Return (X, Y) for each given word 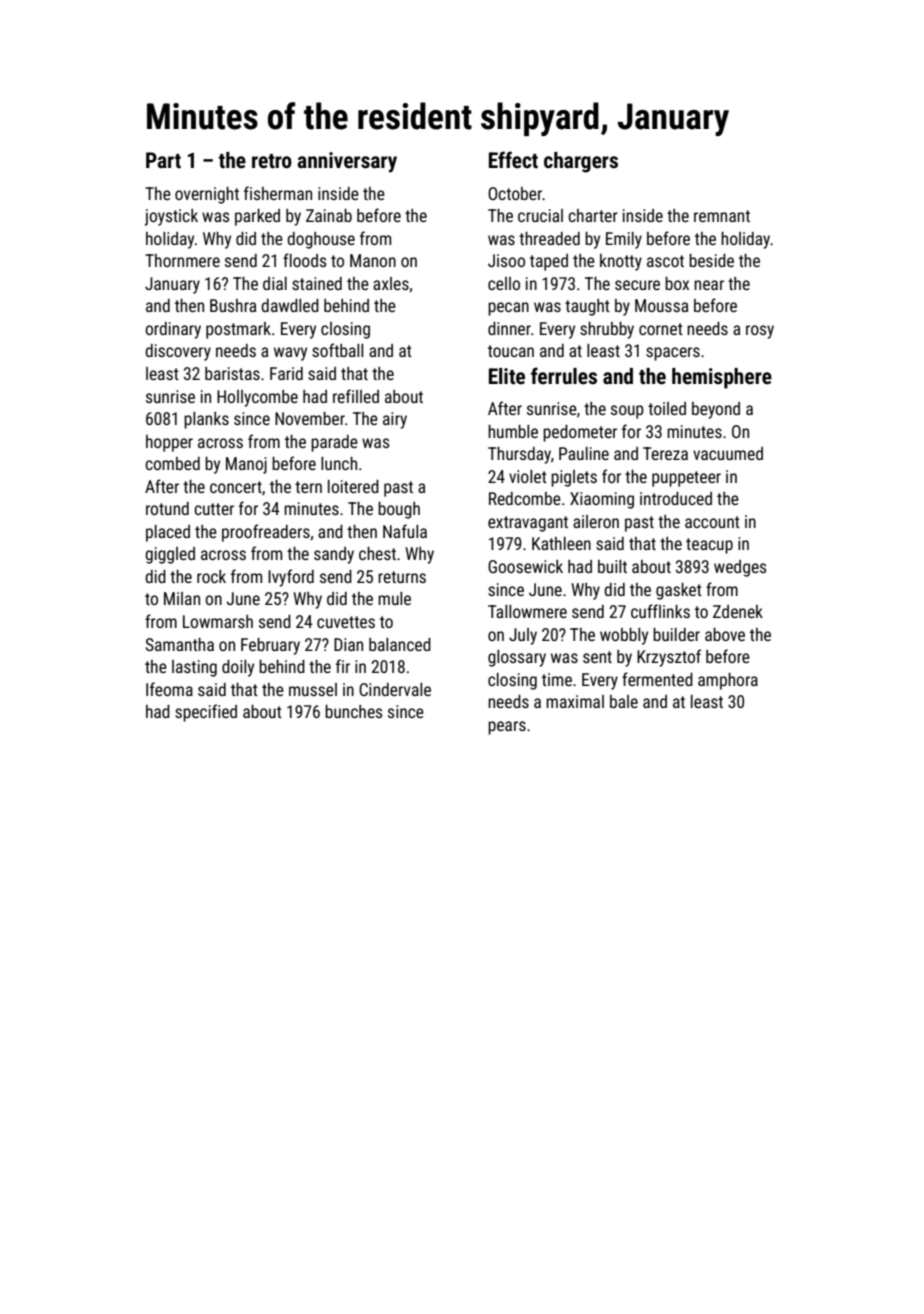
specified (206, 713)
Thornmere (182, 260)
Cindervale (395, 689)
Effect (513, 160)
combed (172, 463)
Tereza (665, 453)
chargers (581, 162)
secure (637, 285)
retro (272, 161)
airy (395, 420)
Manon (373, 260)
